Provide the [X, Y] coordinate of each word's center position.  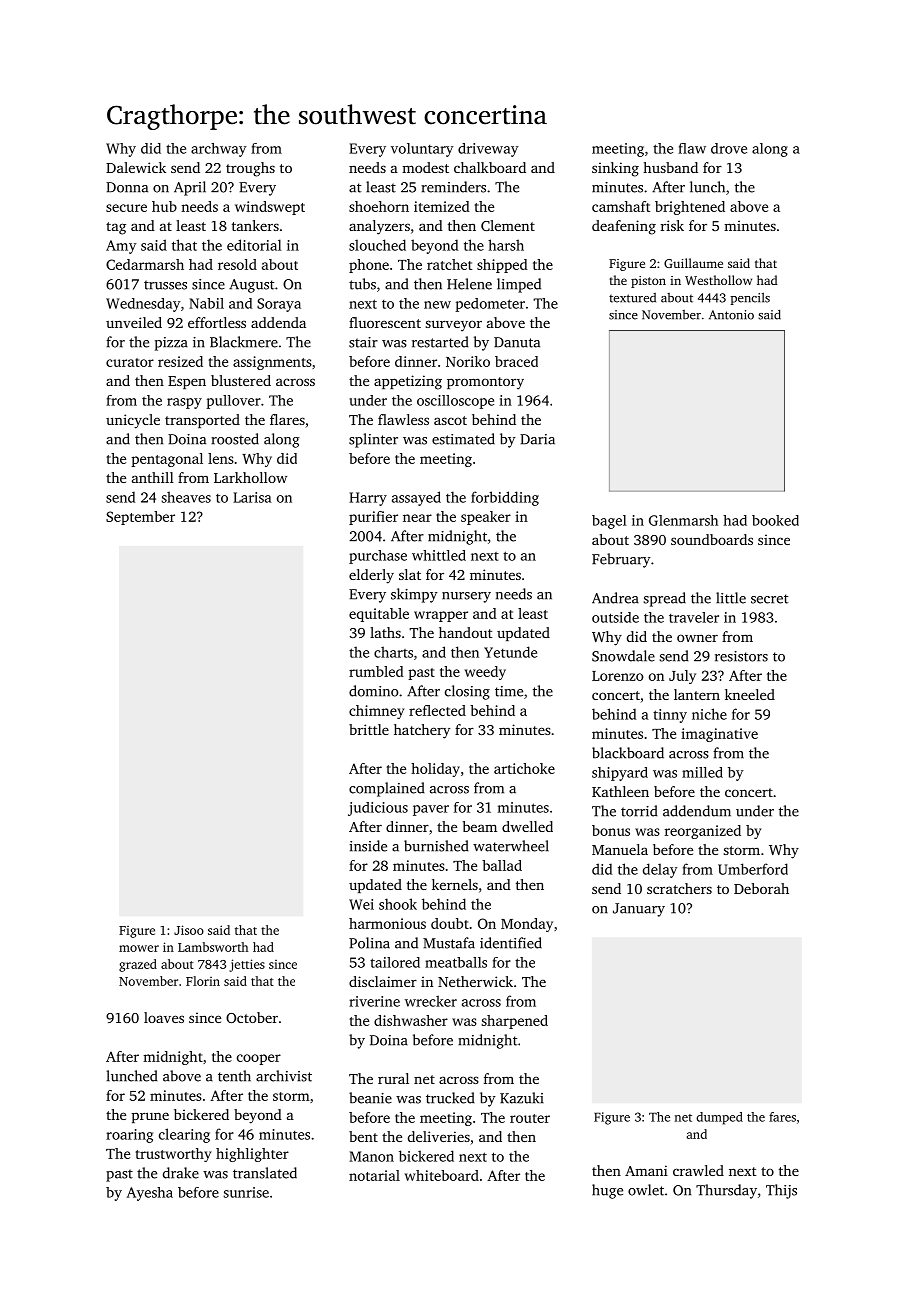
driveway [488, 150]
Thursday [726, 1191]
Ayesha [150, 1194]
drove [729, 148]
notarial [374, 1175]
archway [219, 150]
